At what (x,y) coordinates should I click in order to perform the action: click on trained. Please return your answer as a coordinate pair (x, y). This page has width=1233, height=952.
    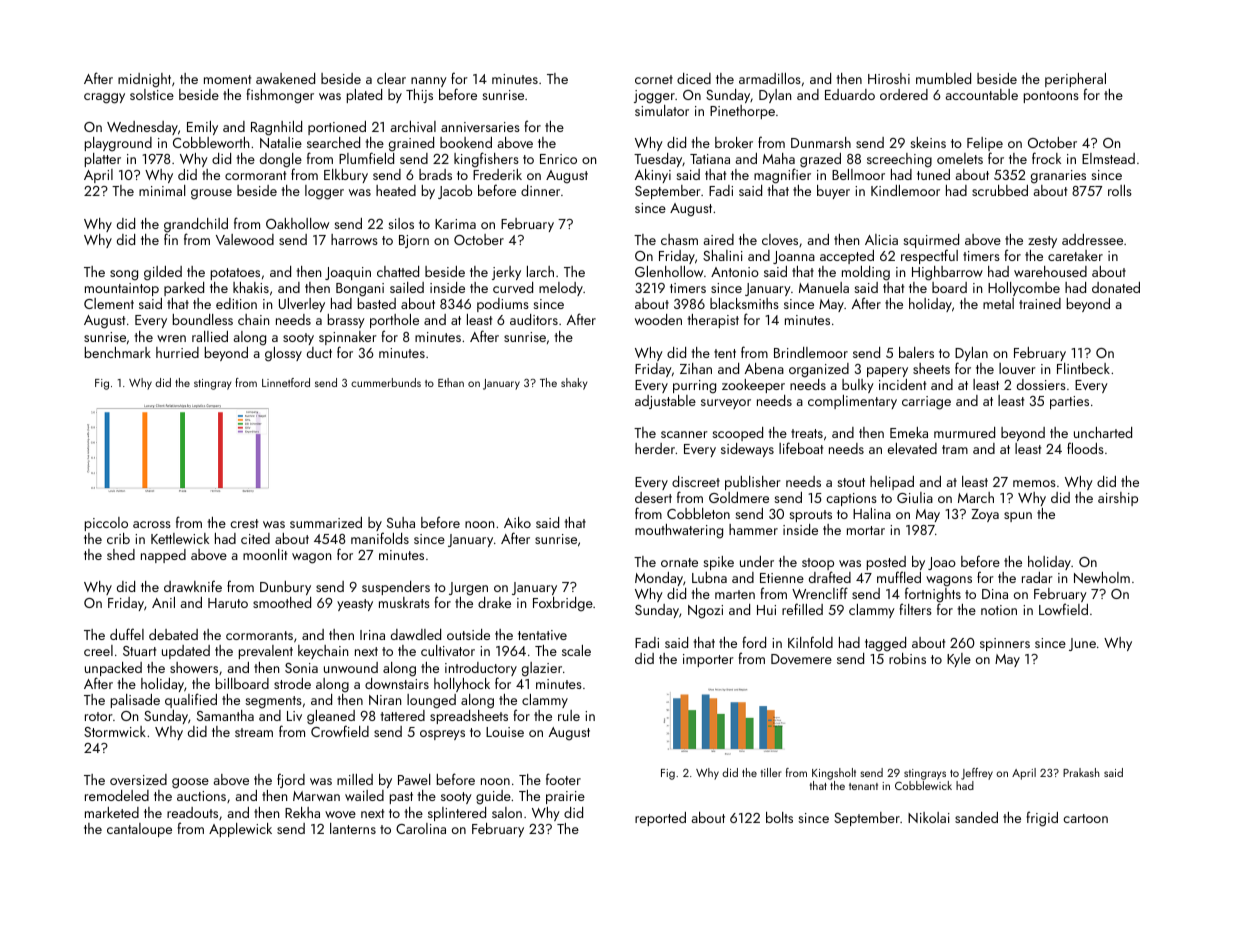
    Looking at the image, I should click on (1040, 303).
